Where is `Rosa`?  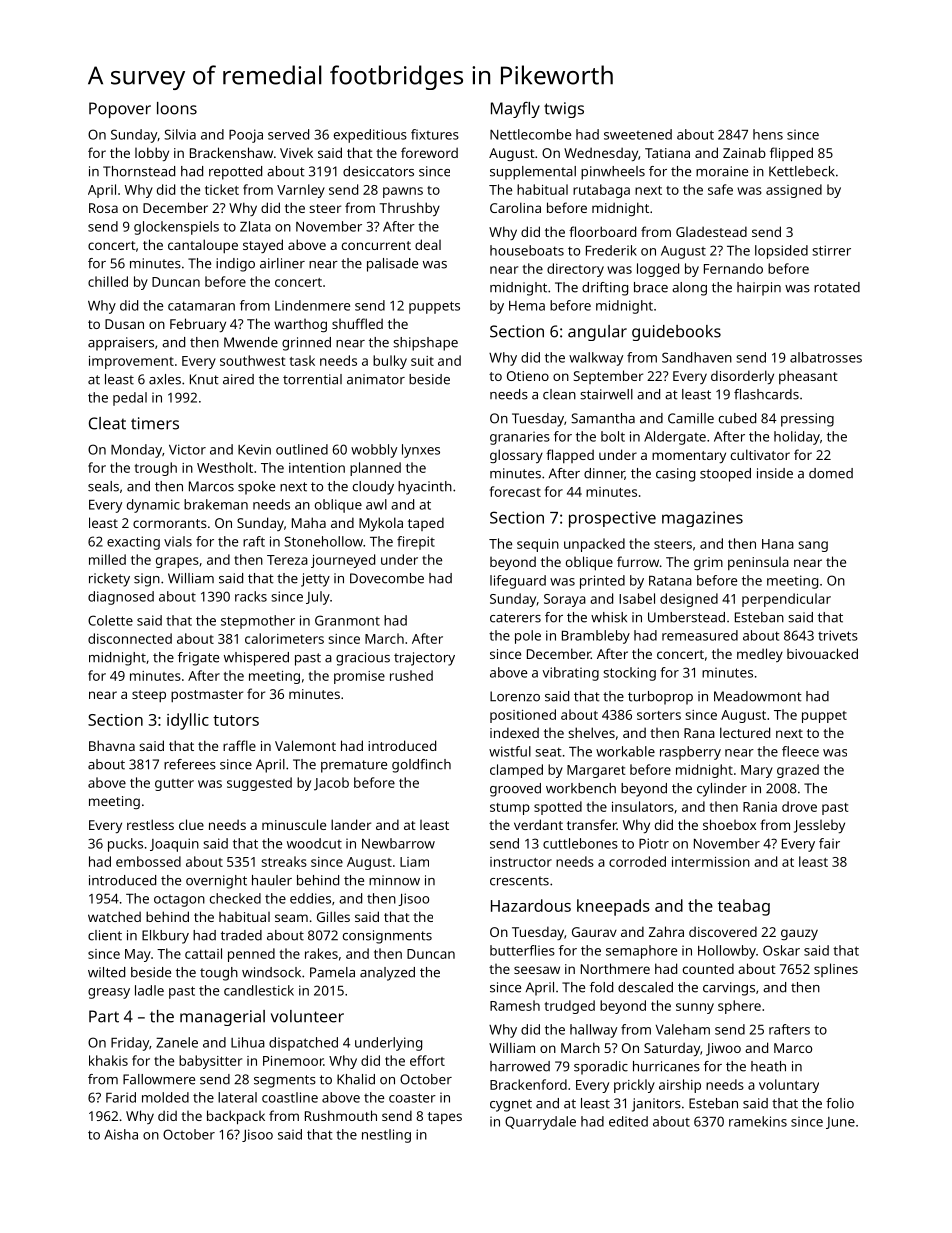
Rosa is located at coordinates (103, 208).
